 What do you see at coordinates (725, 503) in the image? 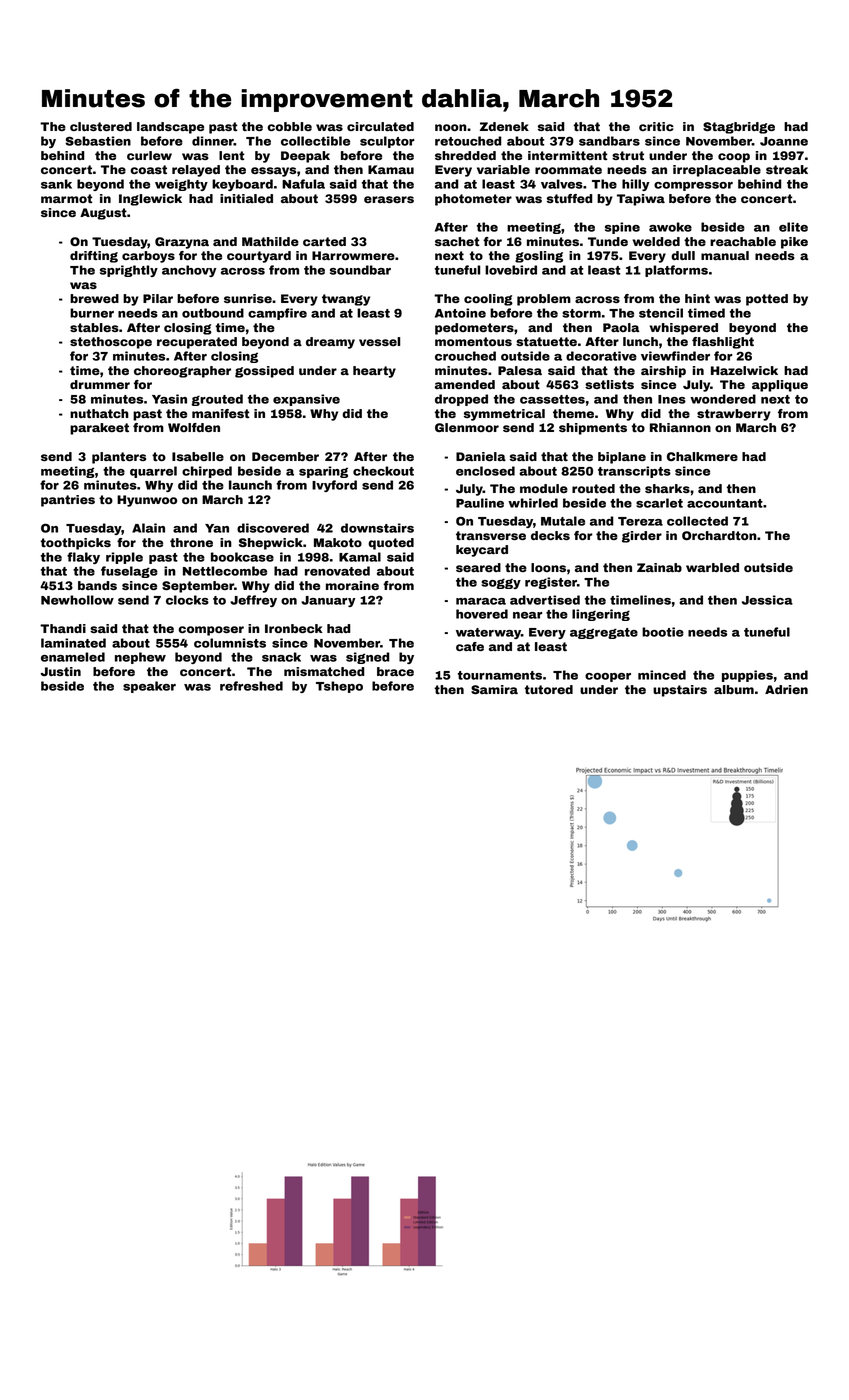
I see `accountant` at bounding box center [725, 503].
